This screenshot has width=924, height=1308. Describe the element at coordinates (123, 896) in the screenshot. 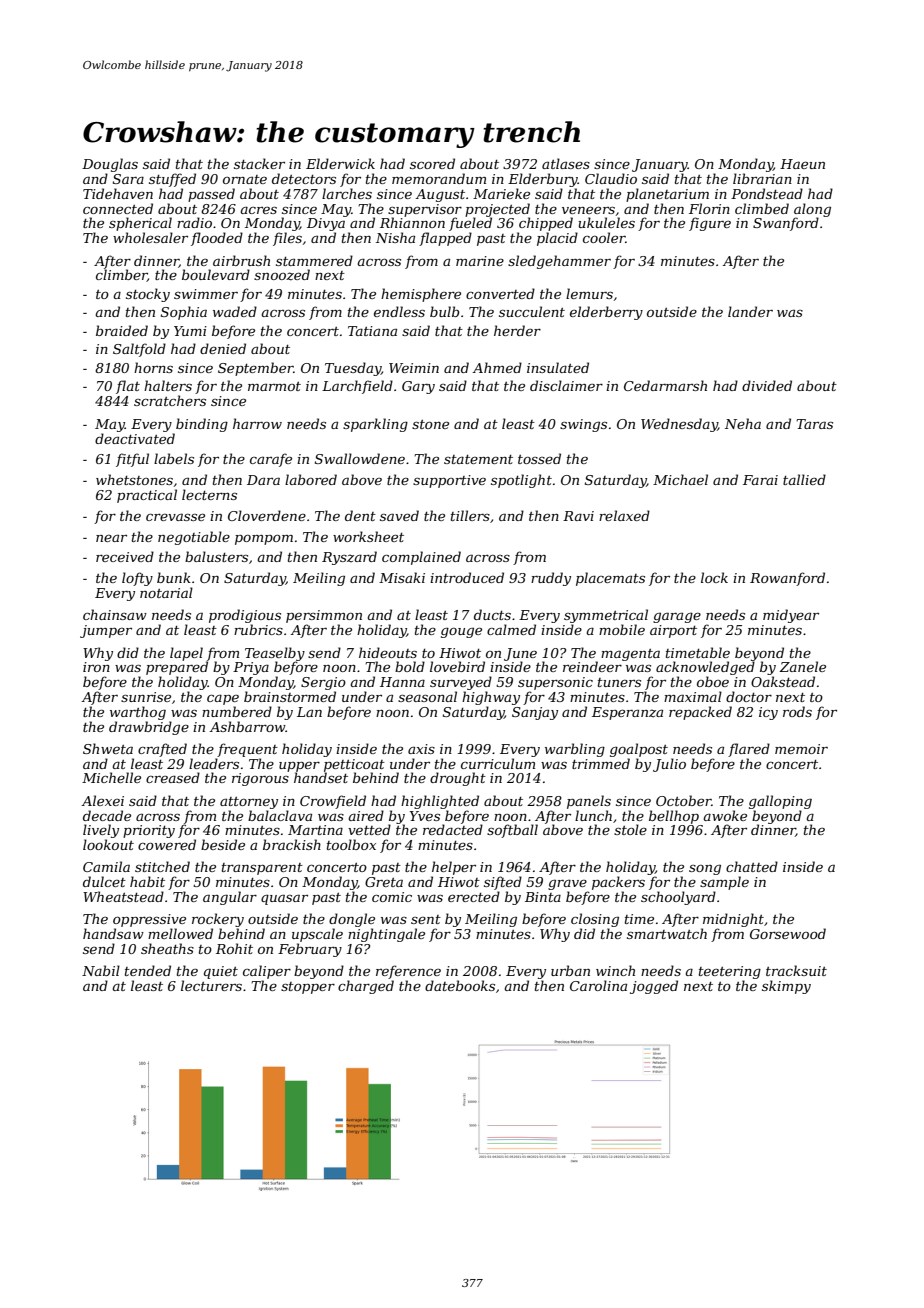

I see `Wheatstead` at that location.
